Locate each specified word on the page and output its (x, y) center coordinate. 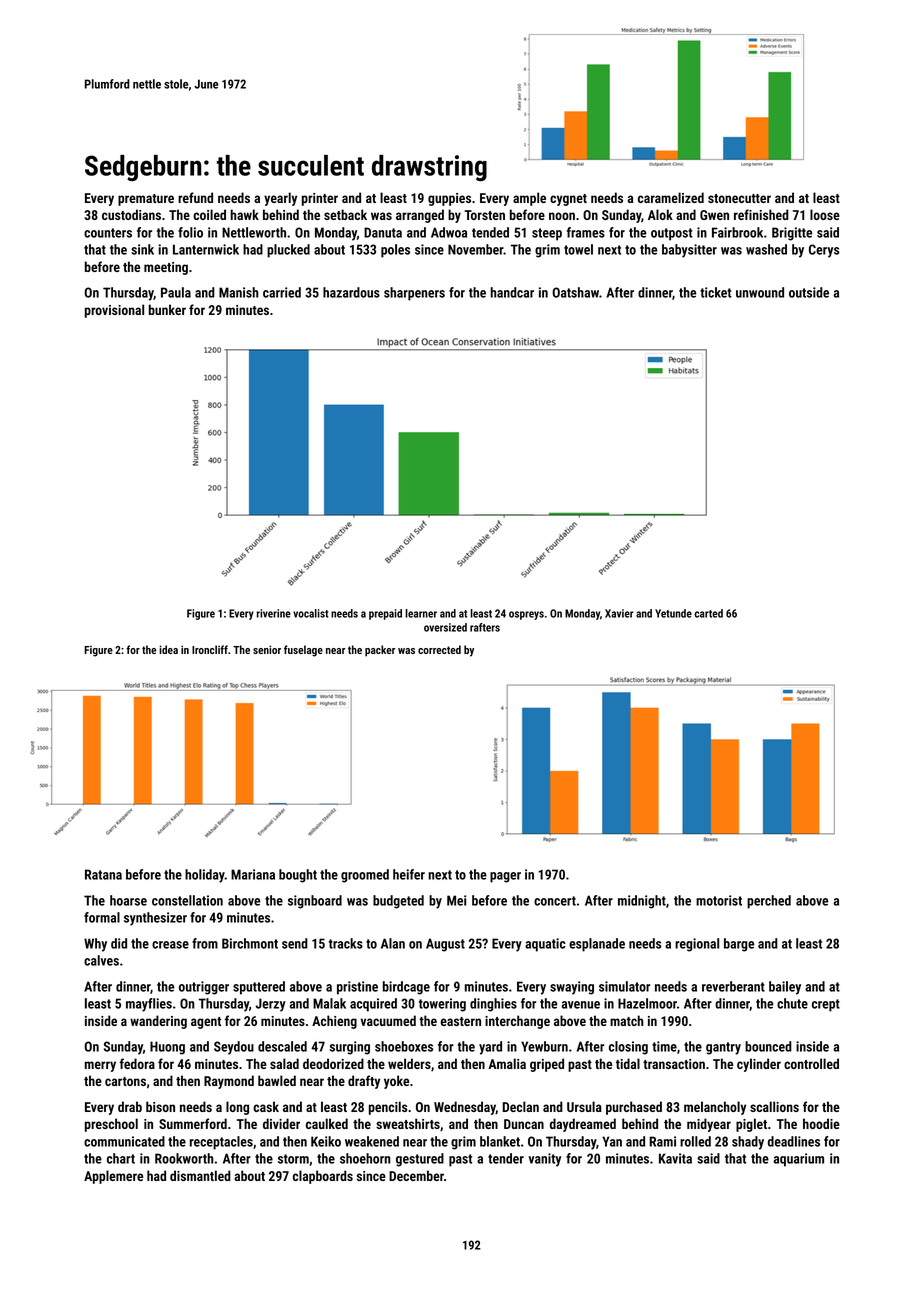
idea (168, 649)
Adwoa (449, 232)
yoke (396, 1082)
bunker (167, 309)
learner (421, 613)
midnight (642, 902)
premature (146, 200)
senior (267, 649)
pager (505, 877)
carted (708, 613)
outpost (672, 234)
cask (266, 1106)
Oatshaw (575, 292)
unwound (760, 292)
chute (792, 1003)
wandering (158, 1022)
